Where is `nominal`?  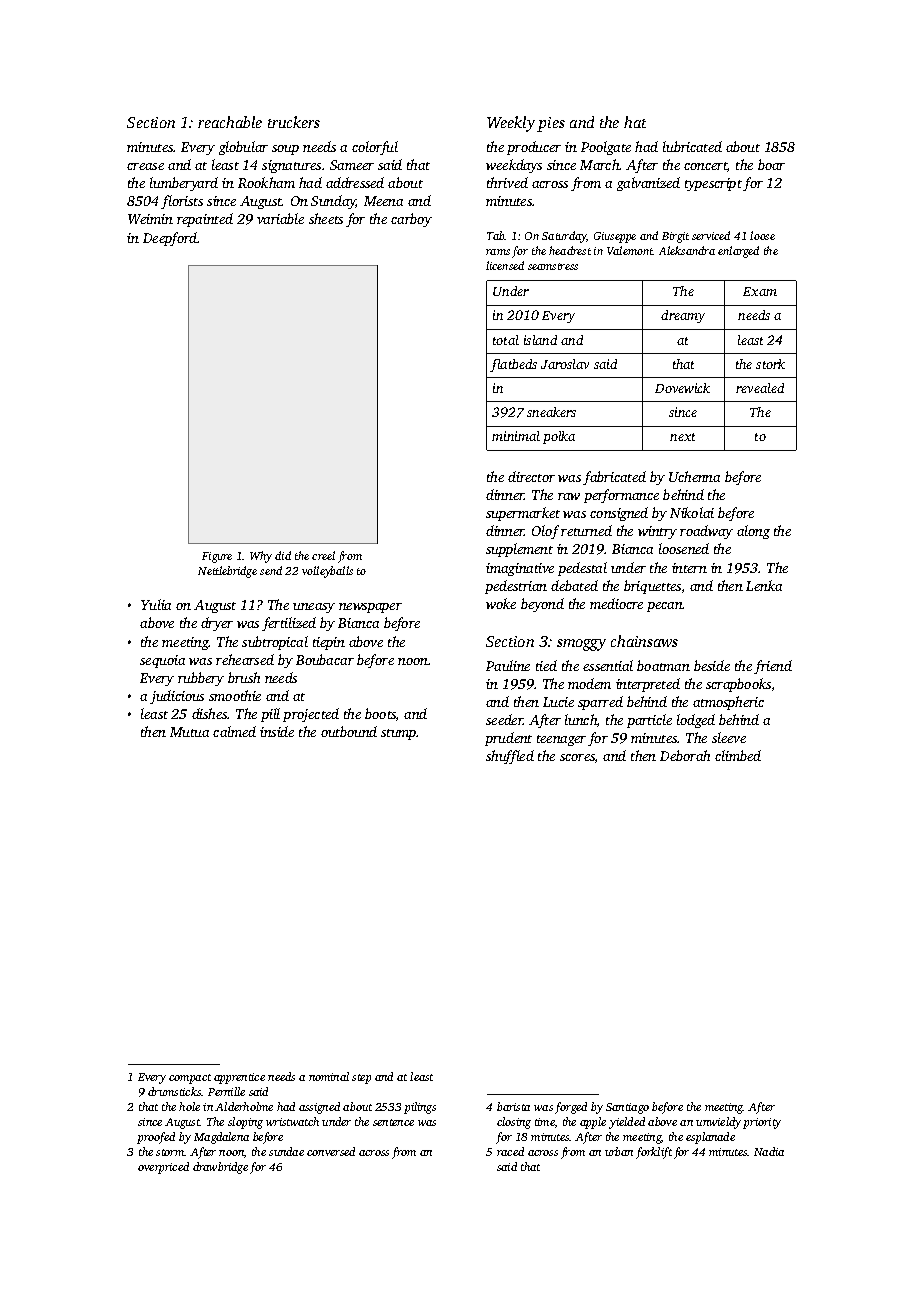
nominal is located at coordinates (329, 1076).
